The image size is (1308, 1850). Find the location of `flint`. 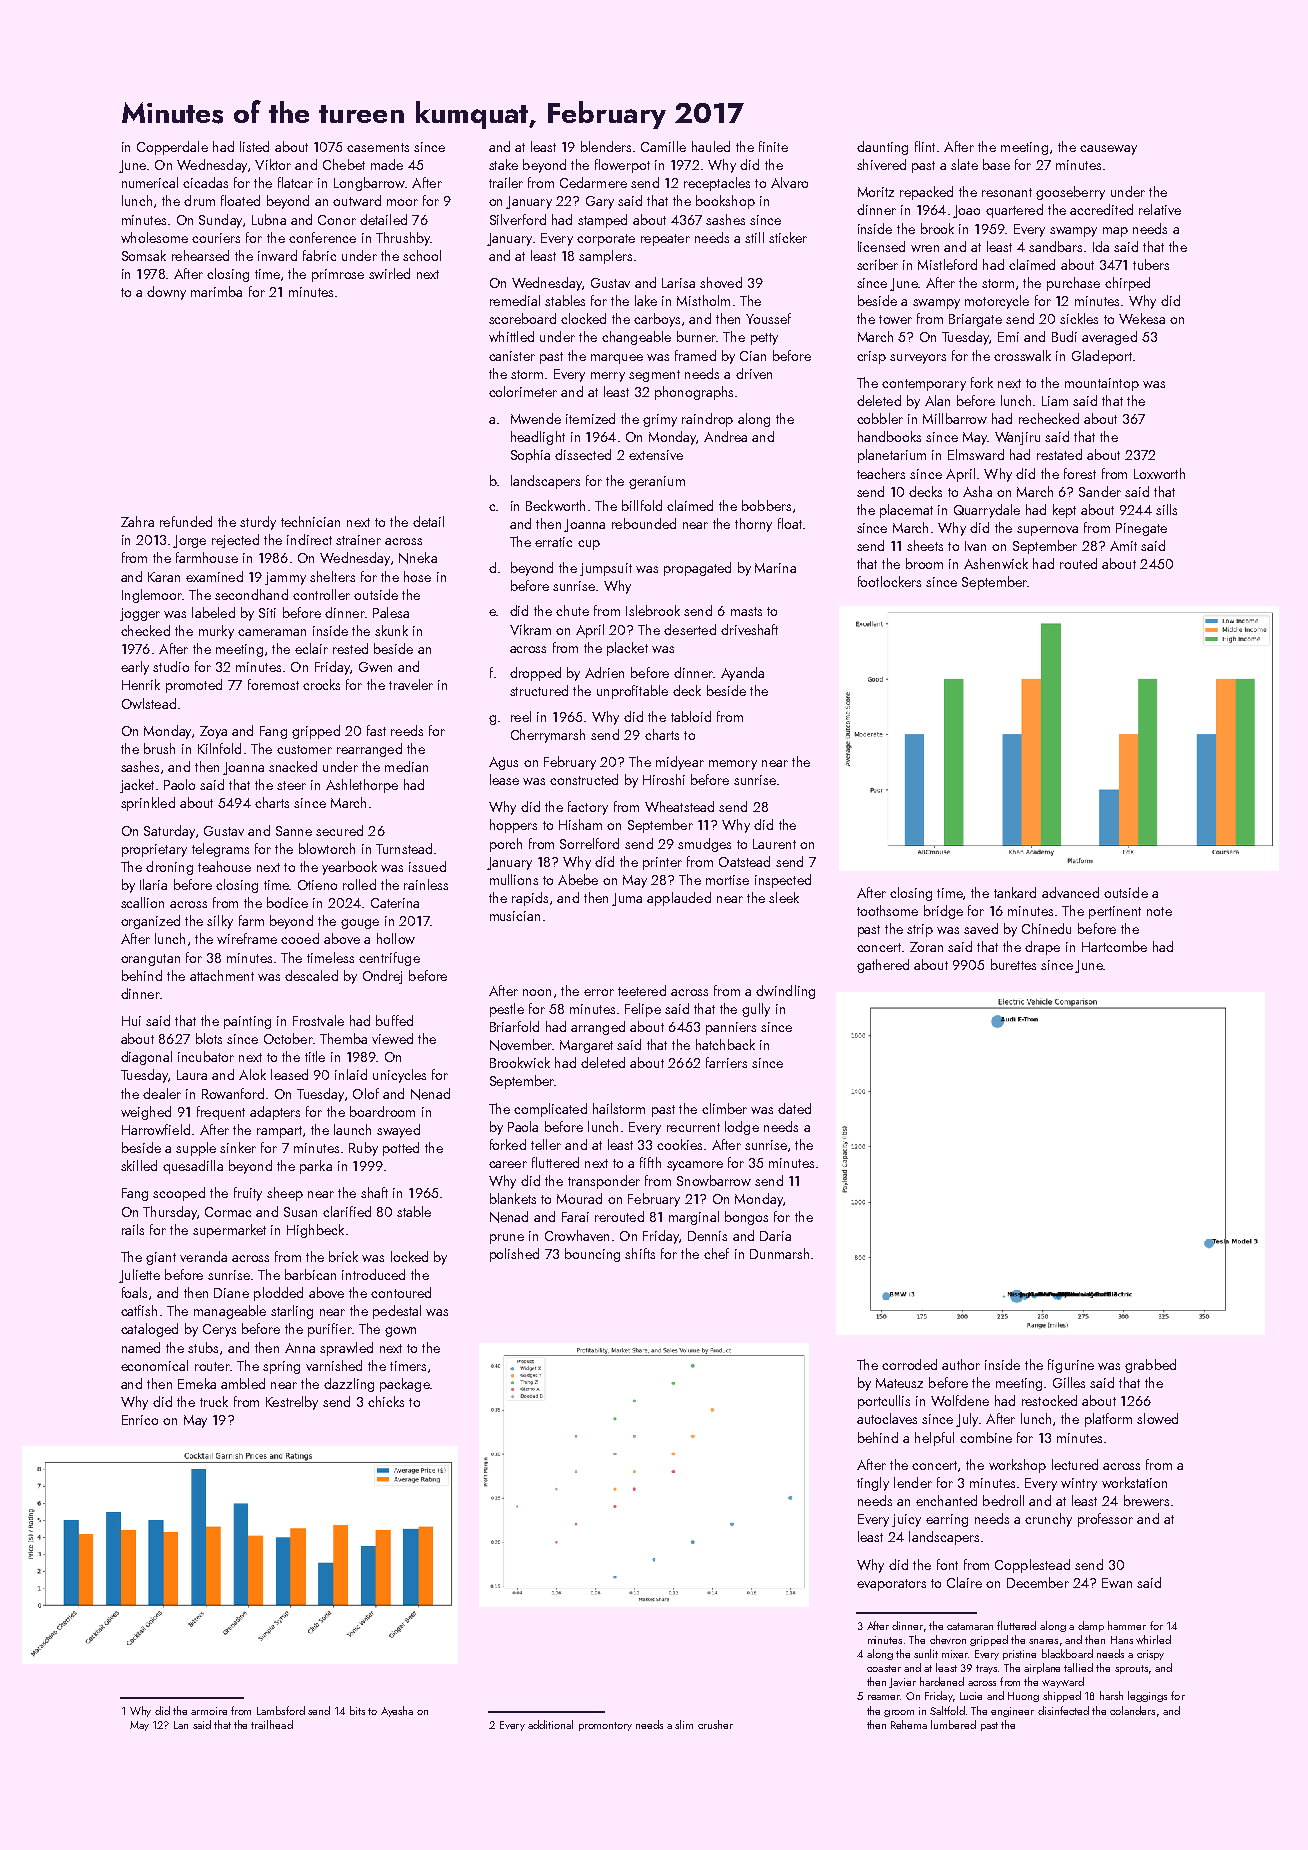

flint is located at coordinates (925, 146).
